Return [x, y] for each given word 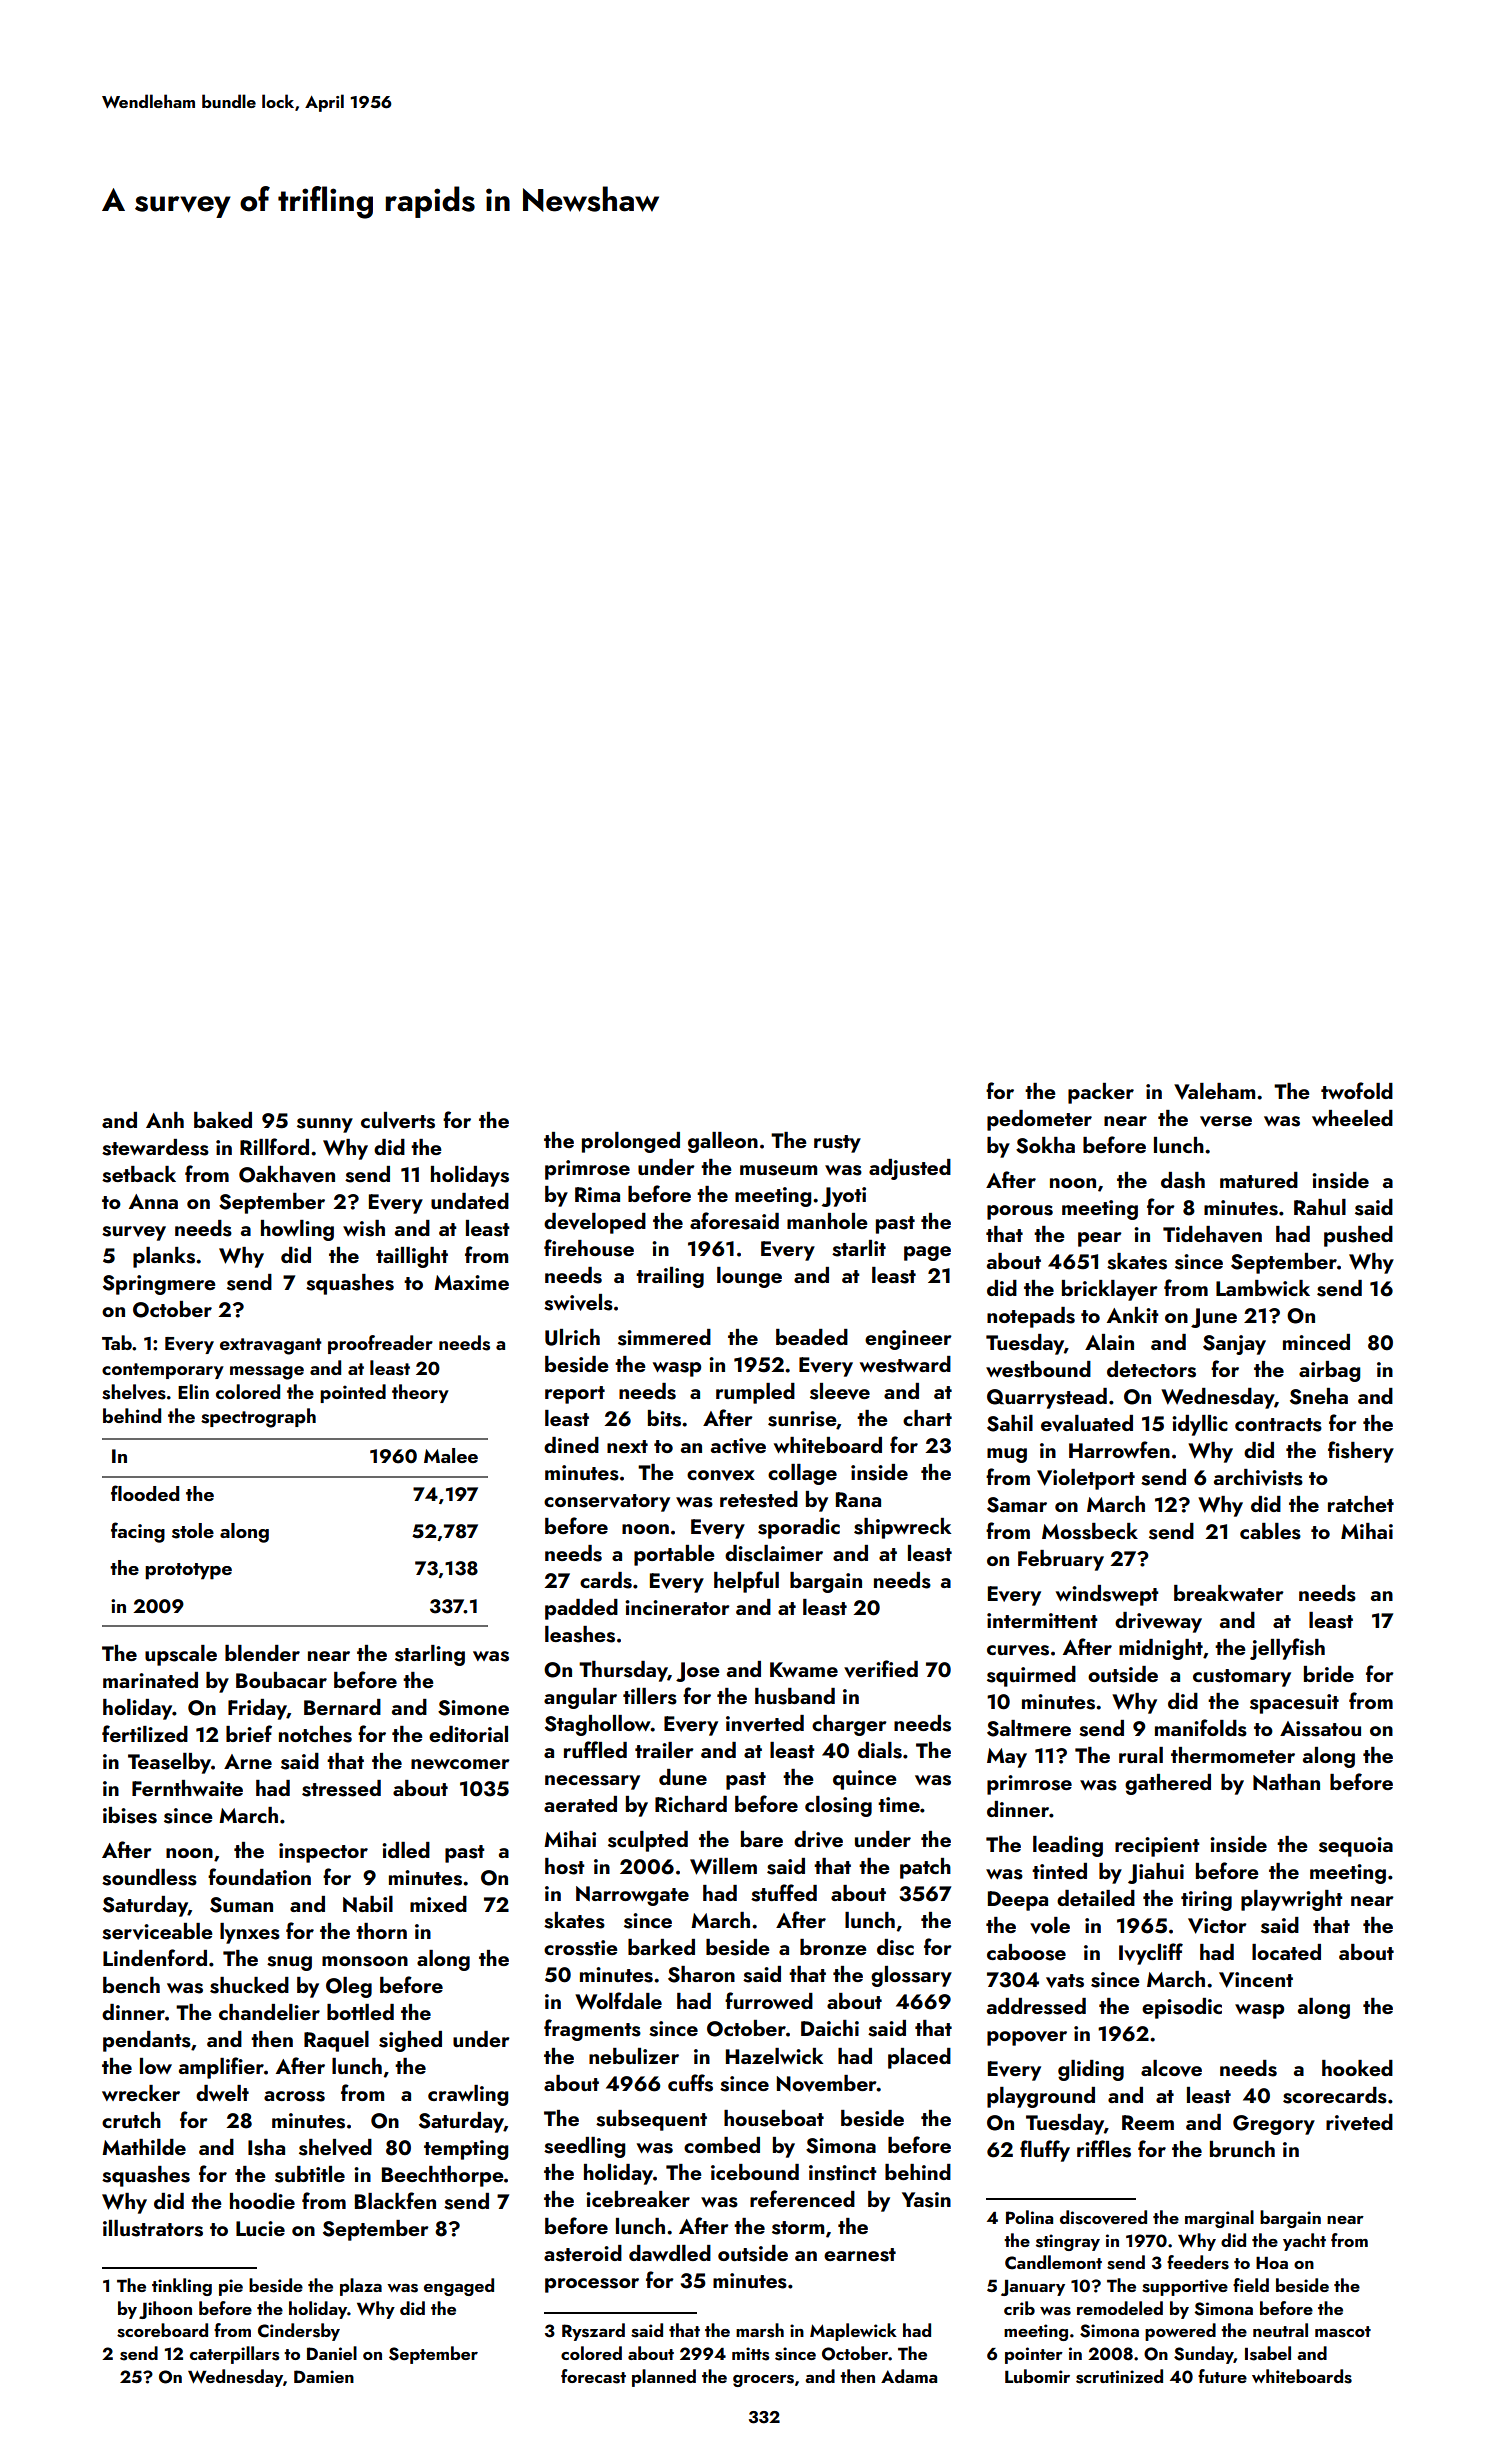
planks [164, 1257]
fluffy [1045, 2151]
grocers [763, 2381]
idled [406, 1850]
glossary [911, 1976]
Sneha [1319, 1396]
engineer [908, 1340]
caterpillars [235, 2355]
